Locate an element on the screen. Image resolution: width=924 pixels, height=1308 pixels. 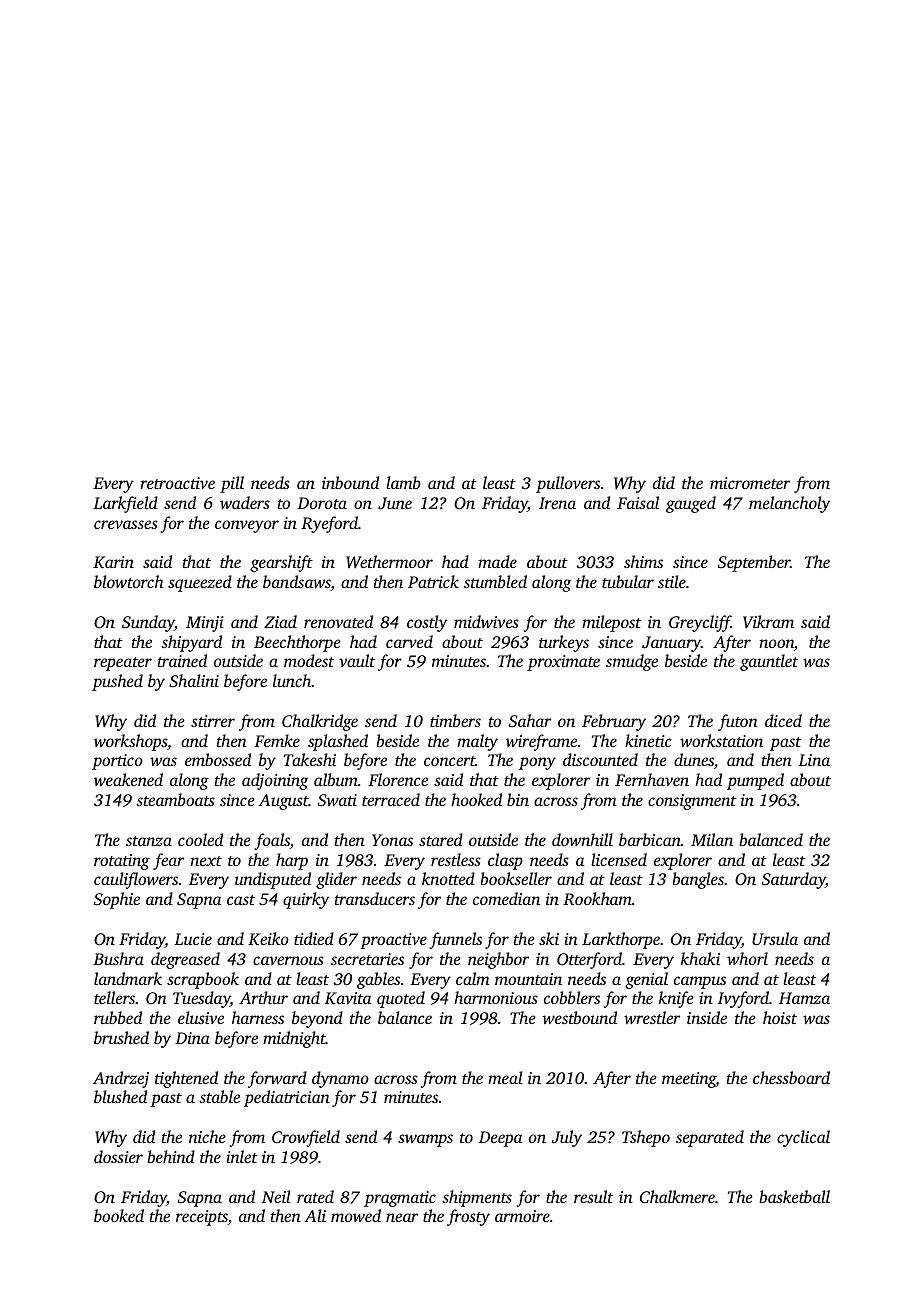
midwives is located at coordinates (486, 621).
